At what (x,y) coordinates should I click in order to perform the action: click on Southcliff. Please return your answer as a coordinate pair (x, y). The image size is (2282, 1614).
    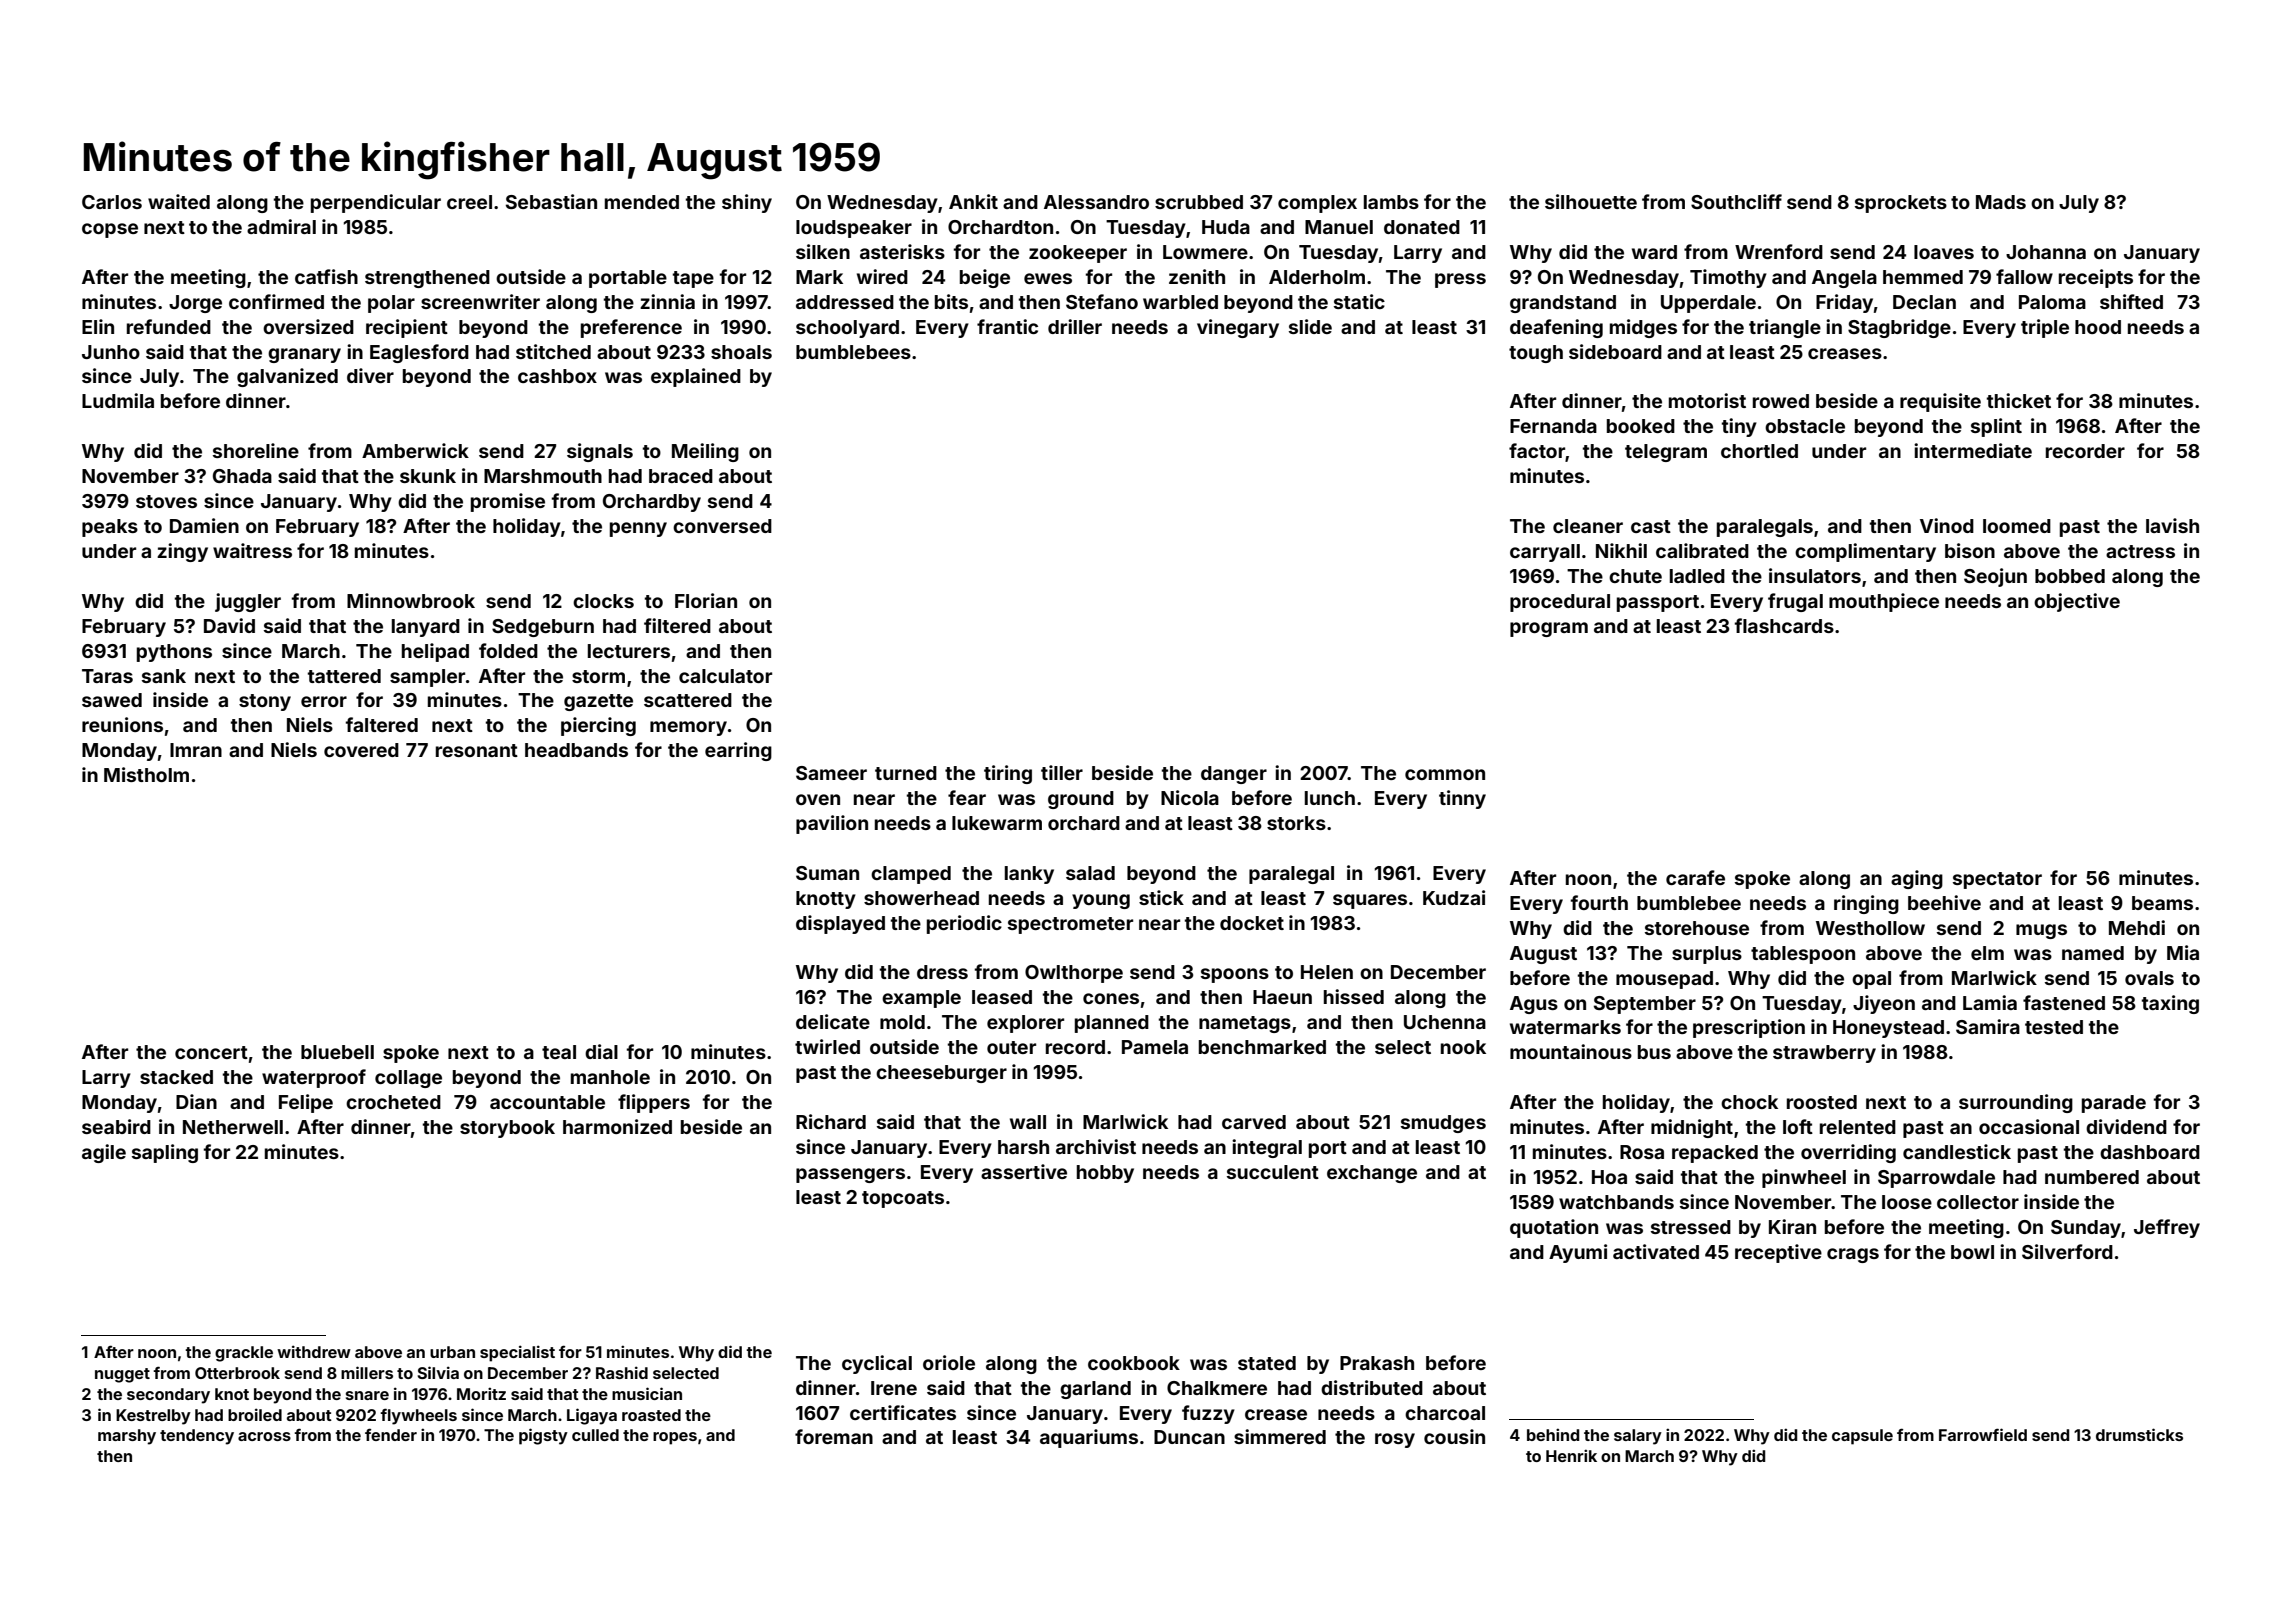
    Looking at the image, I should click on (1736, 201).
